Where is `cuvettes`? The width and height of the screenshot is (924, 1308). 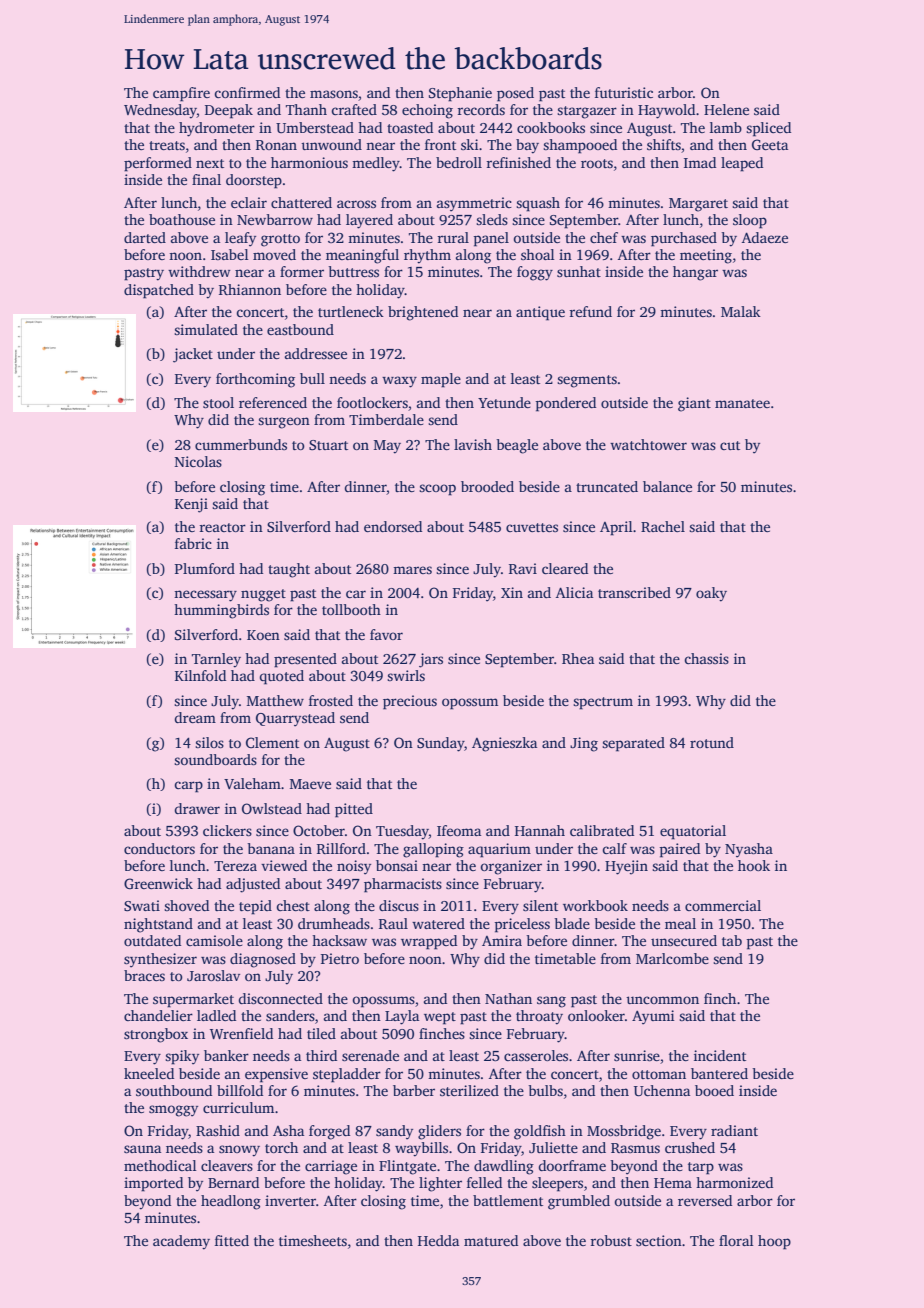
cuvettes is located at coordinates (532, 527).
